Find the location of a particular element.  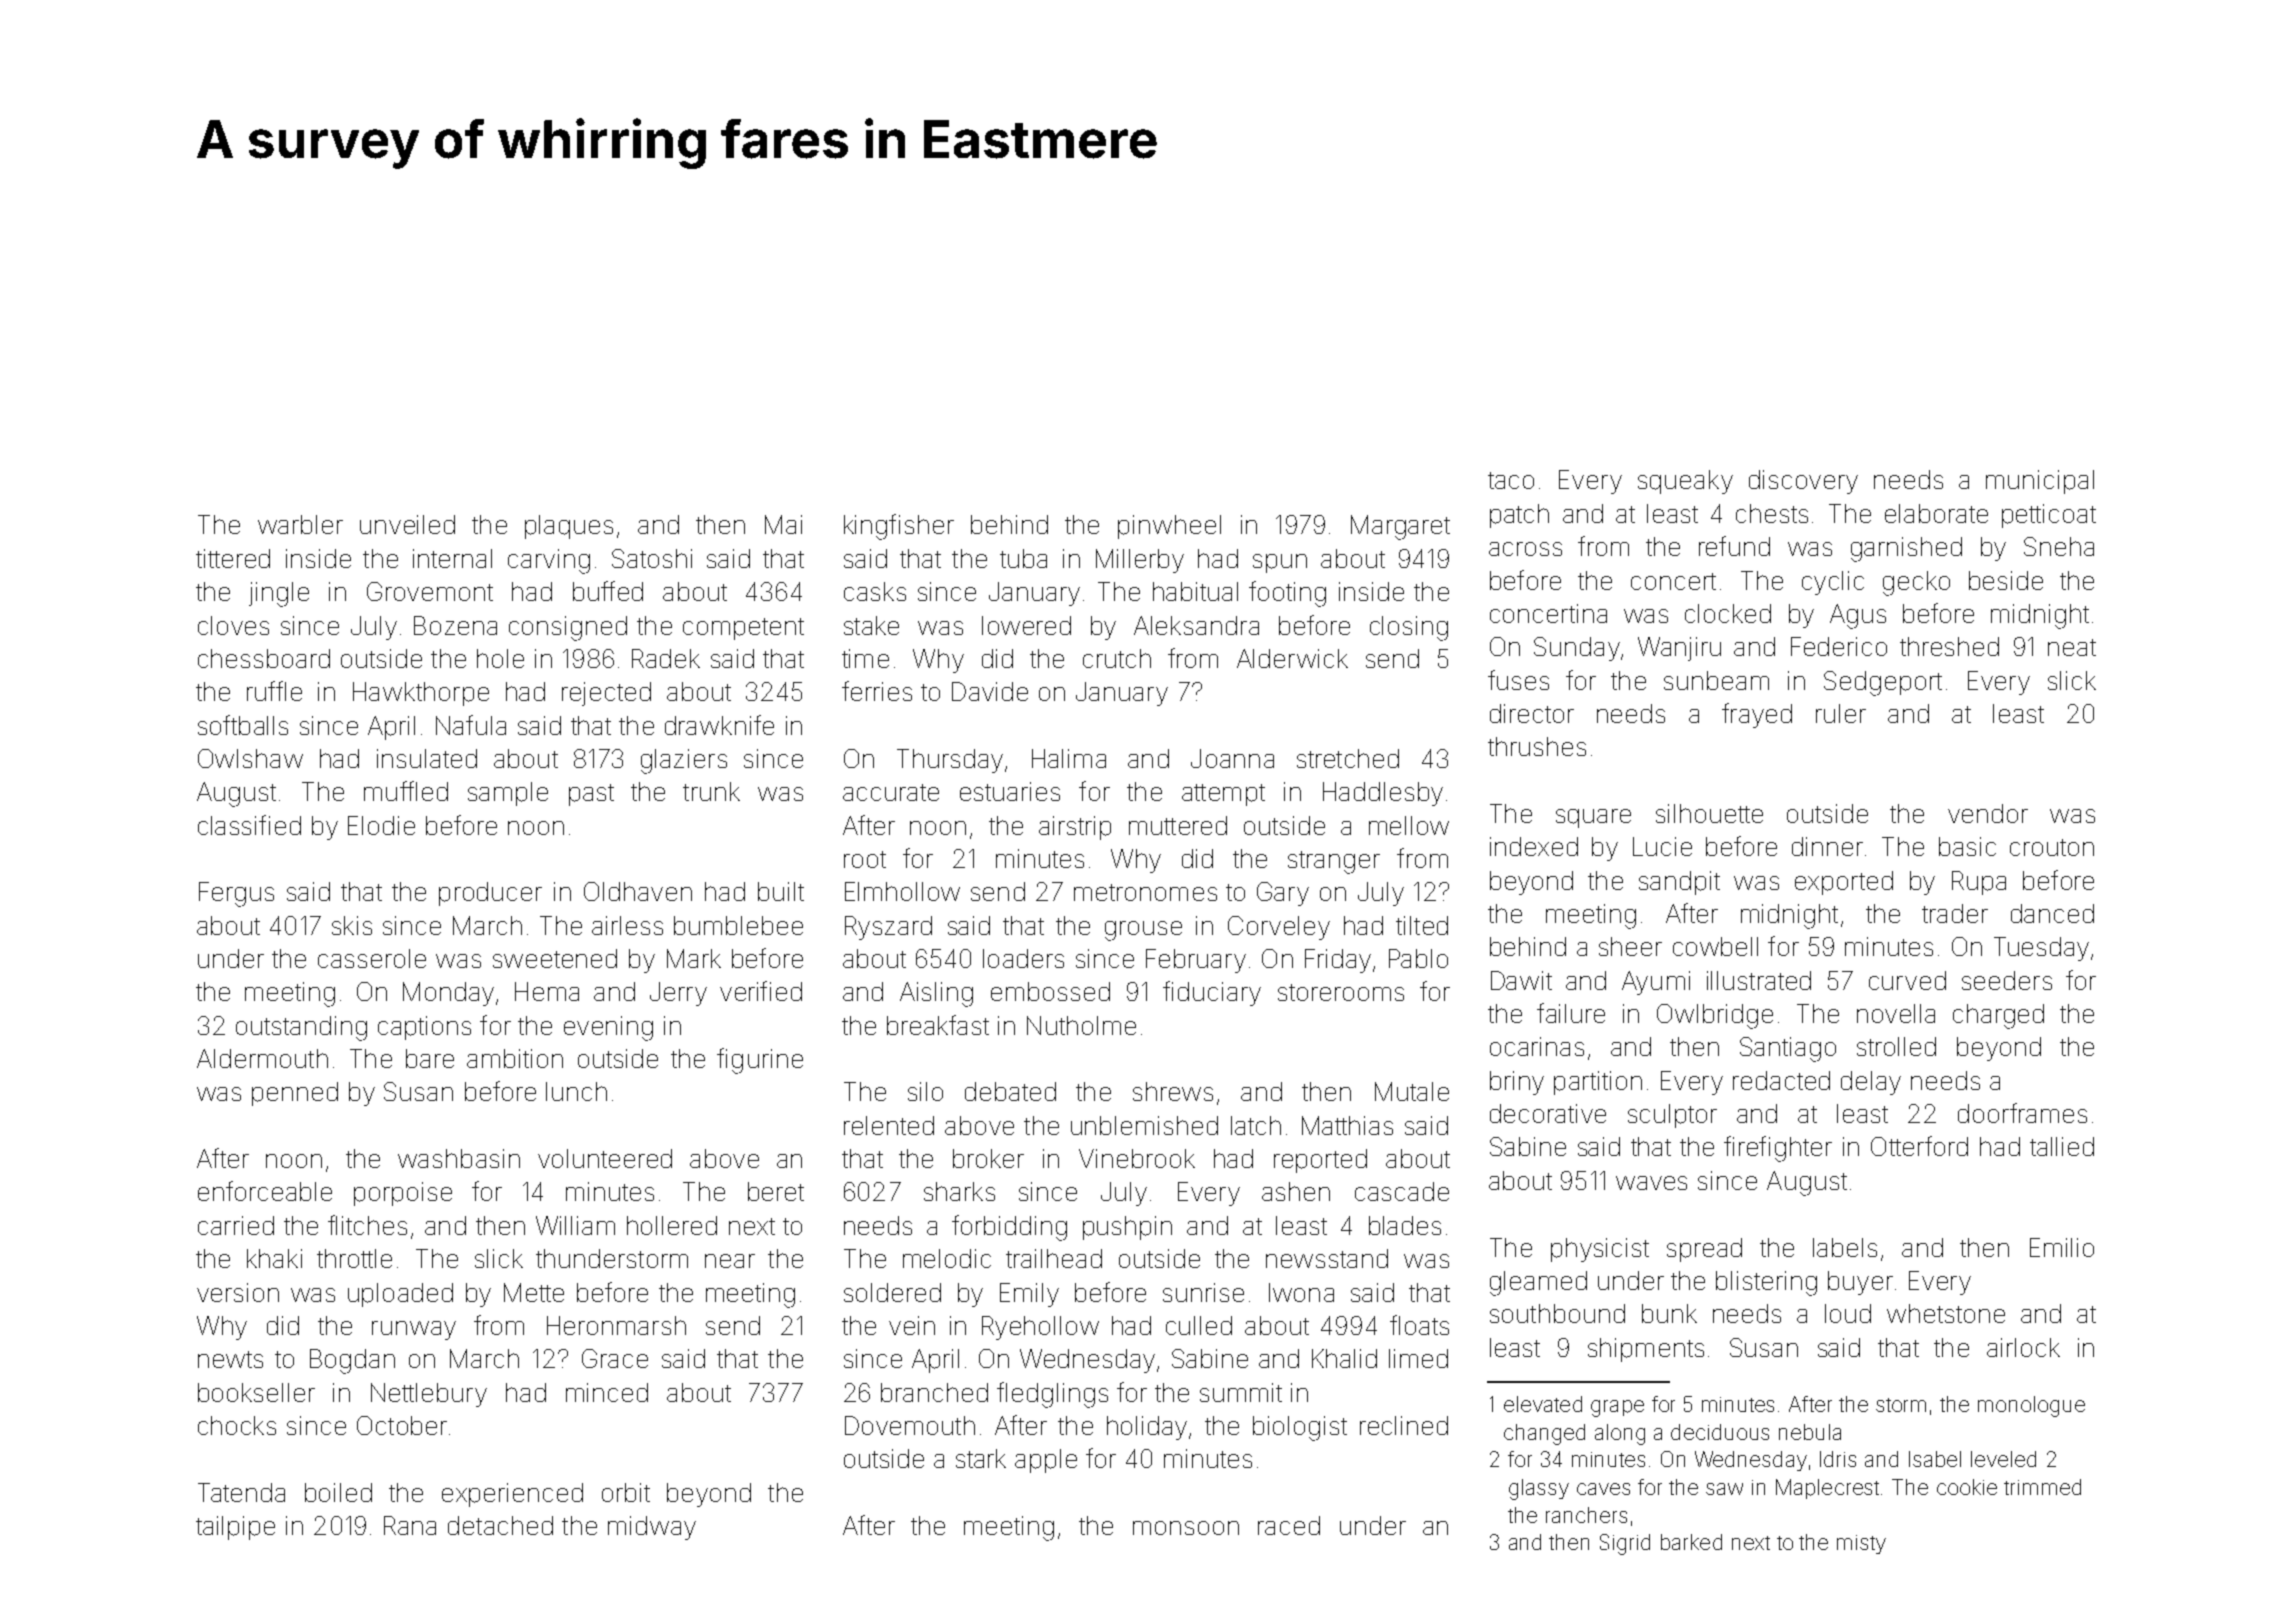

strolled is located at coordinates (1896, 1046).
